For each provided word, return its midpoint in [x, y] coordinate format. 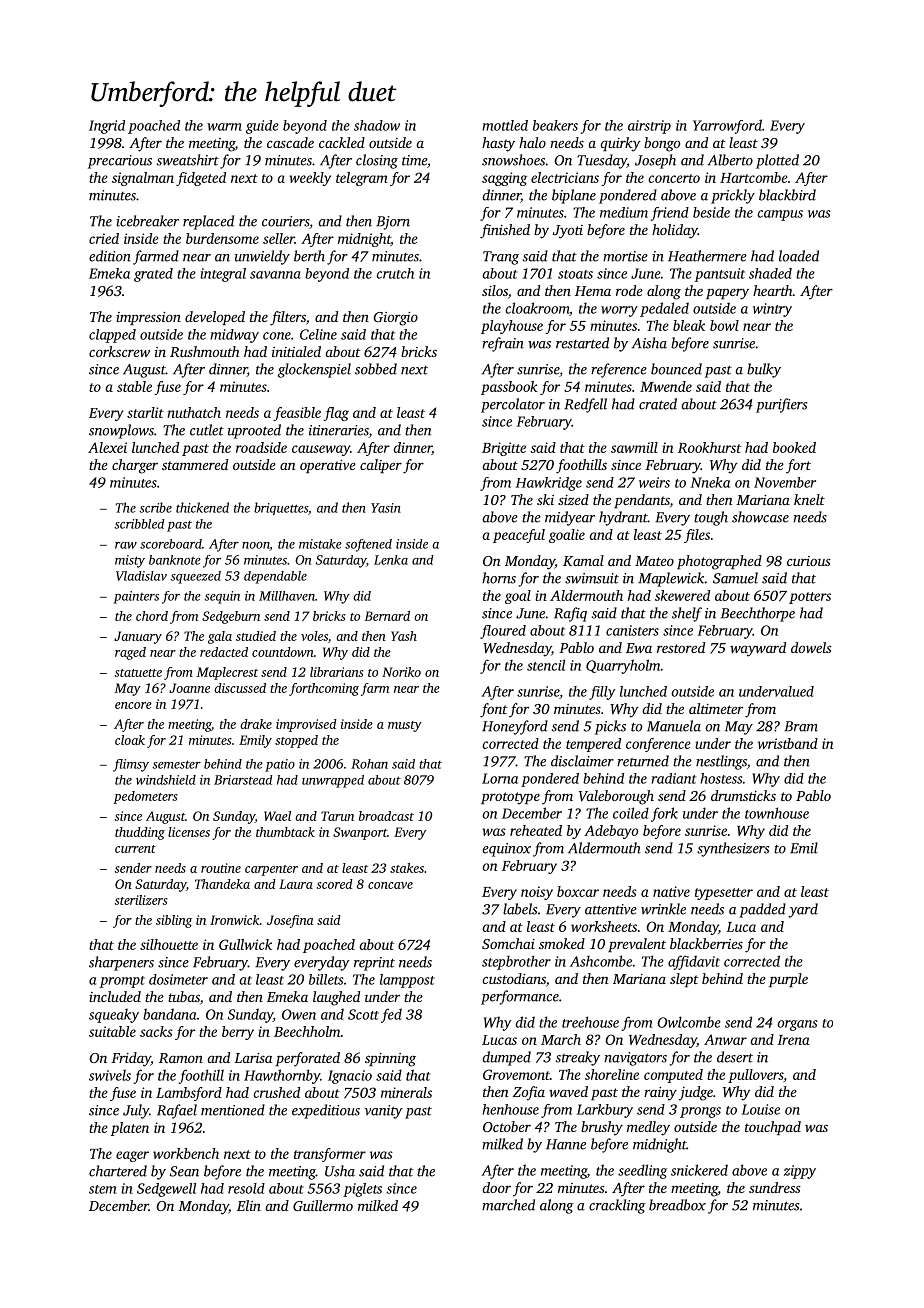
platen [130, 1129]
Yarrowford [727, 126]
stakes [407, 868]
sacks [156, 1031]
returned [643, 761]
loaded [799, 256]
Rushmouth [204, 351]
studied [256, 636]
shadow [377, 125]
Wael [277, 816]
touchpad [773, 1128]
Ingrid [107, 127]
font [494, 710]
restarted [582, 343]
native [671, 891]
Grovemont [516, 1074]
